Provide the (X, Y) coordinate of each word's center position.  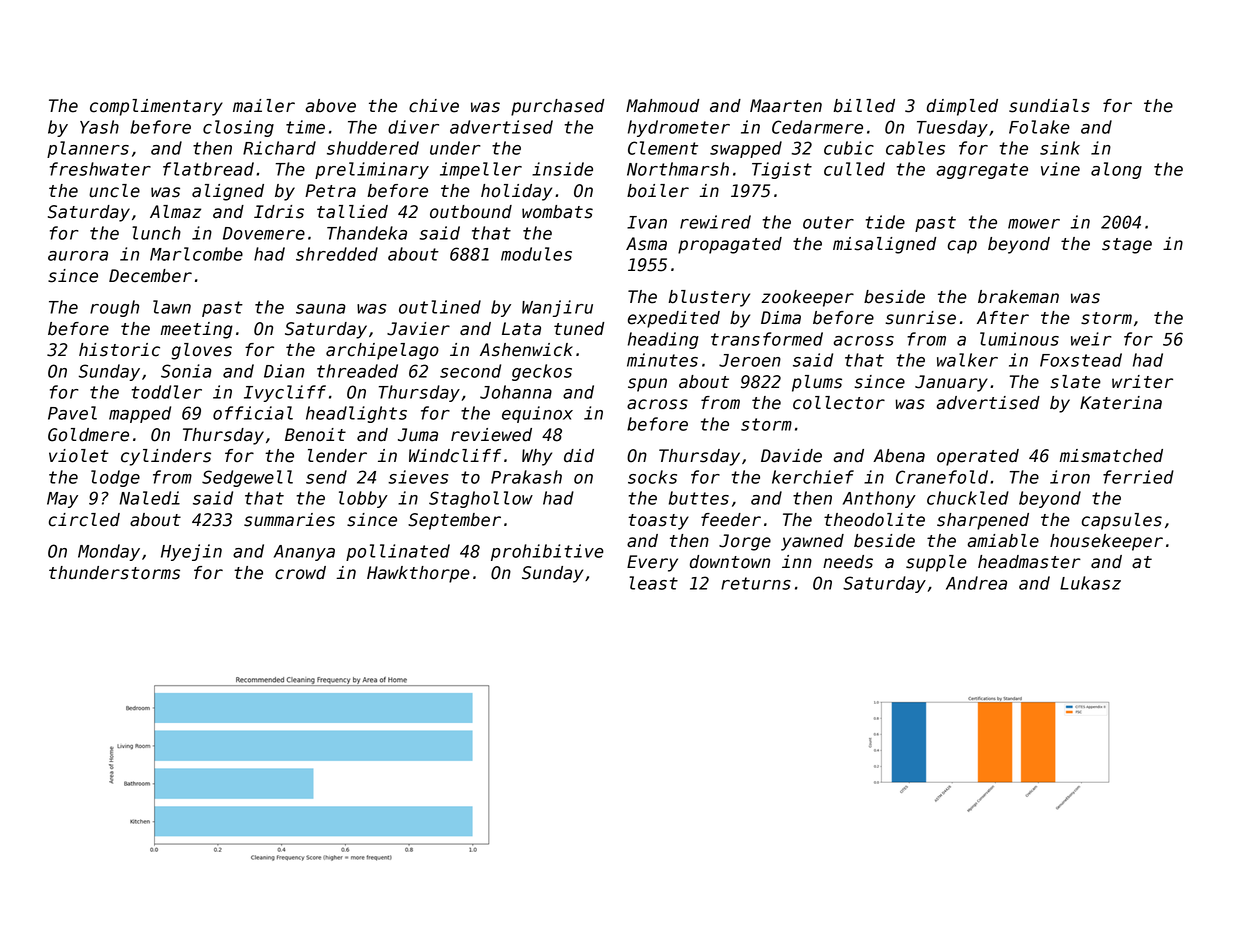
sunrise (920, 318)
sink (1060, 148)
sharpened (983, 521)
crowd (300, 573)
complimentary (156, 107)
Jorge (745, 542)
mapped (140, 414)
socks (652, 477)
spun (647, 385)
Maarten (786, 106)
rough (114, 308)
